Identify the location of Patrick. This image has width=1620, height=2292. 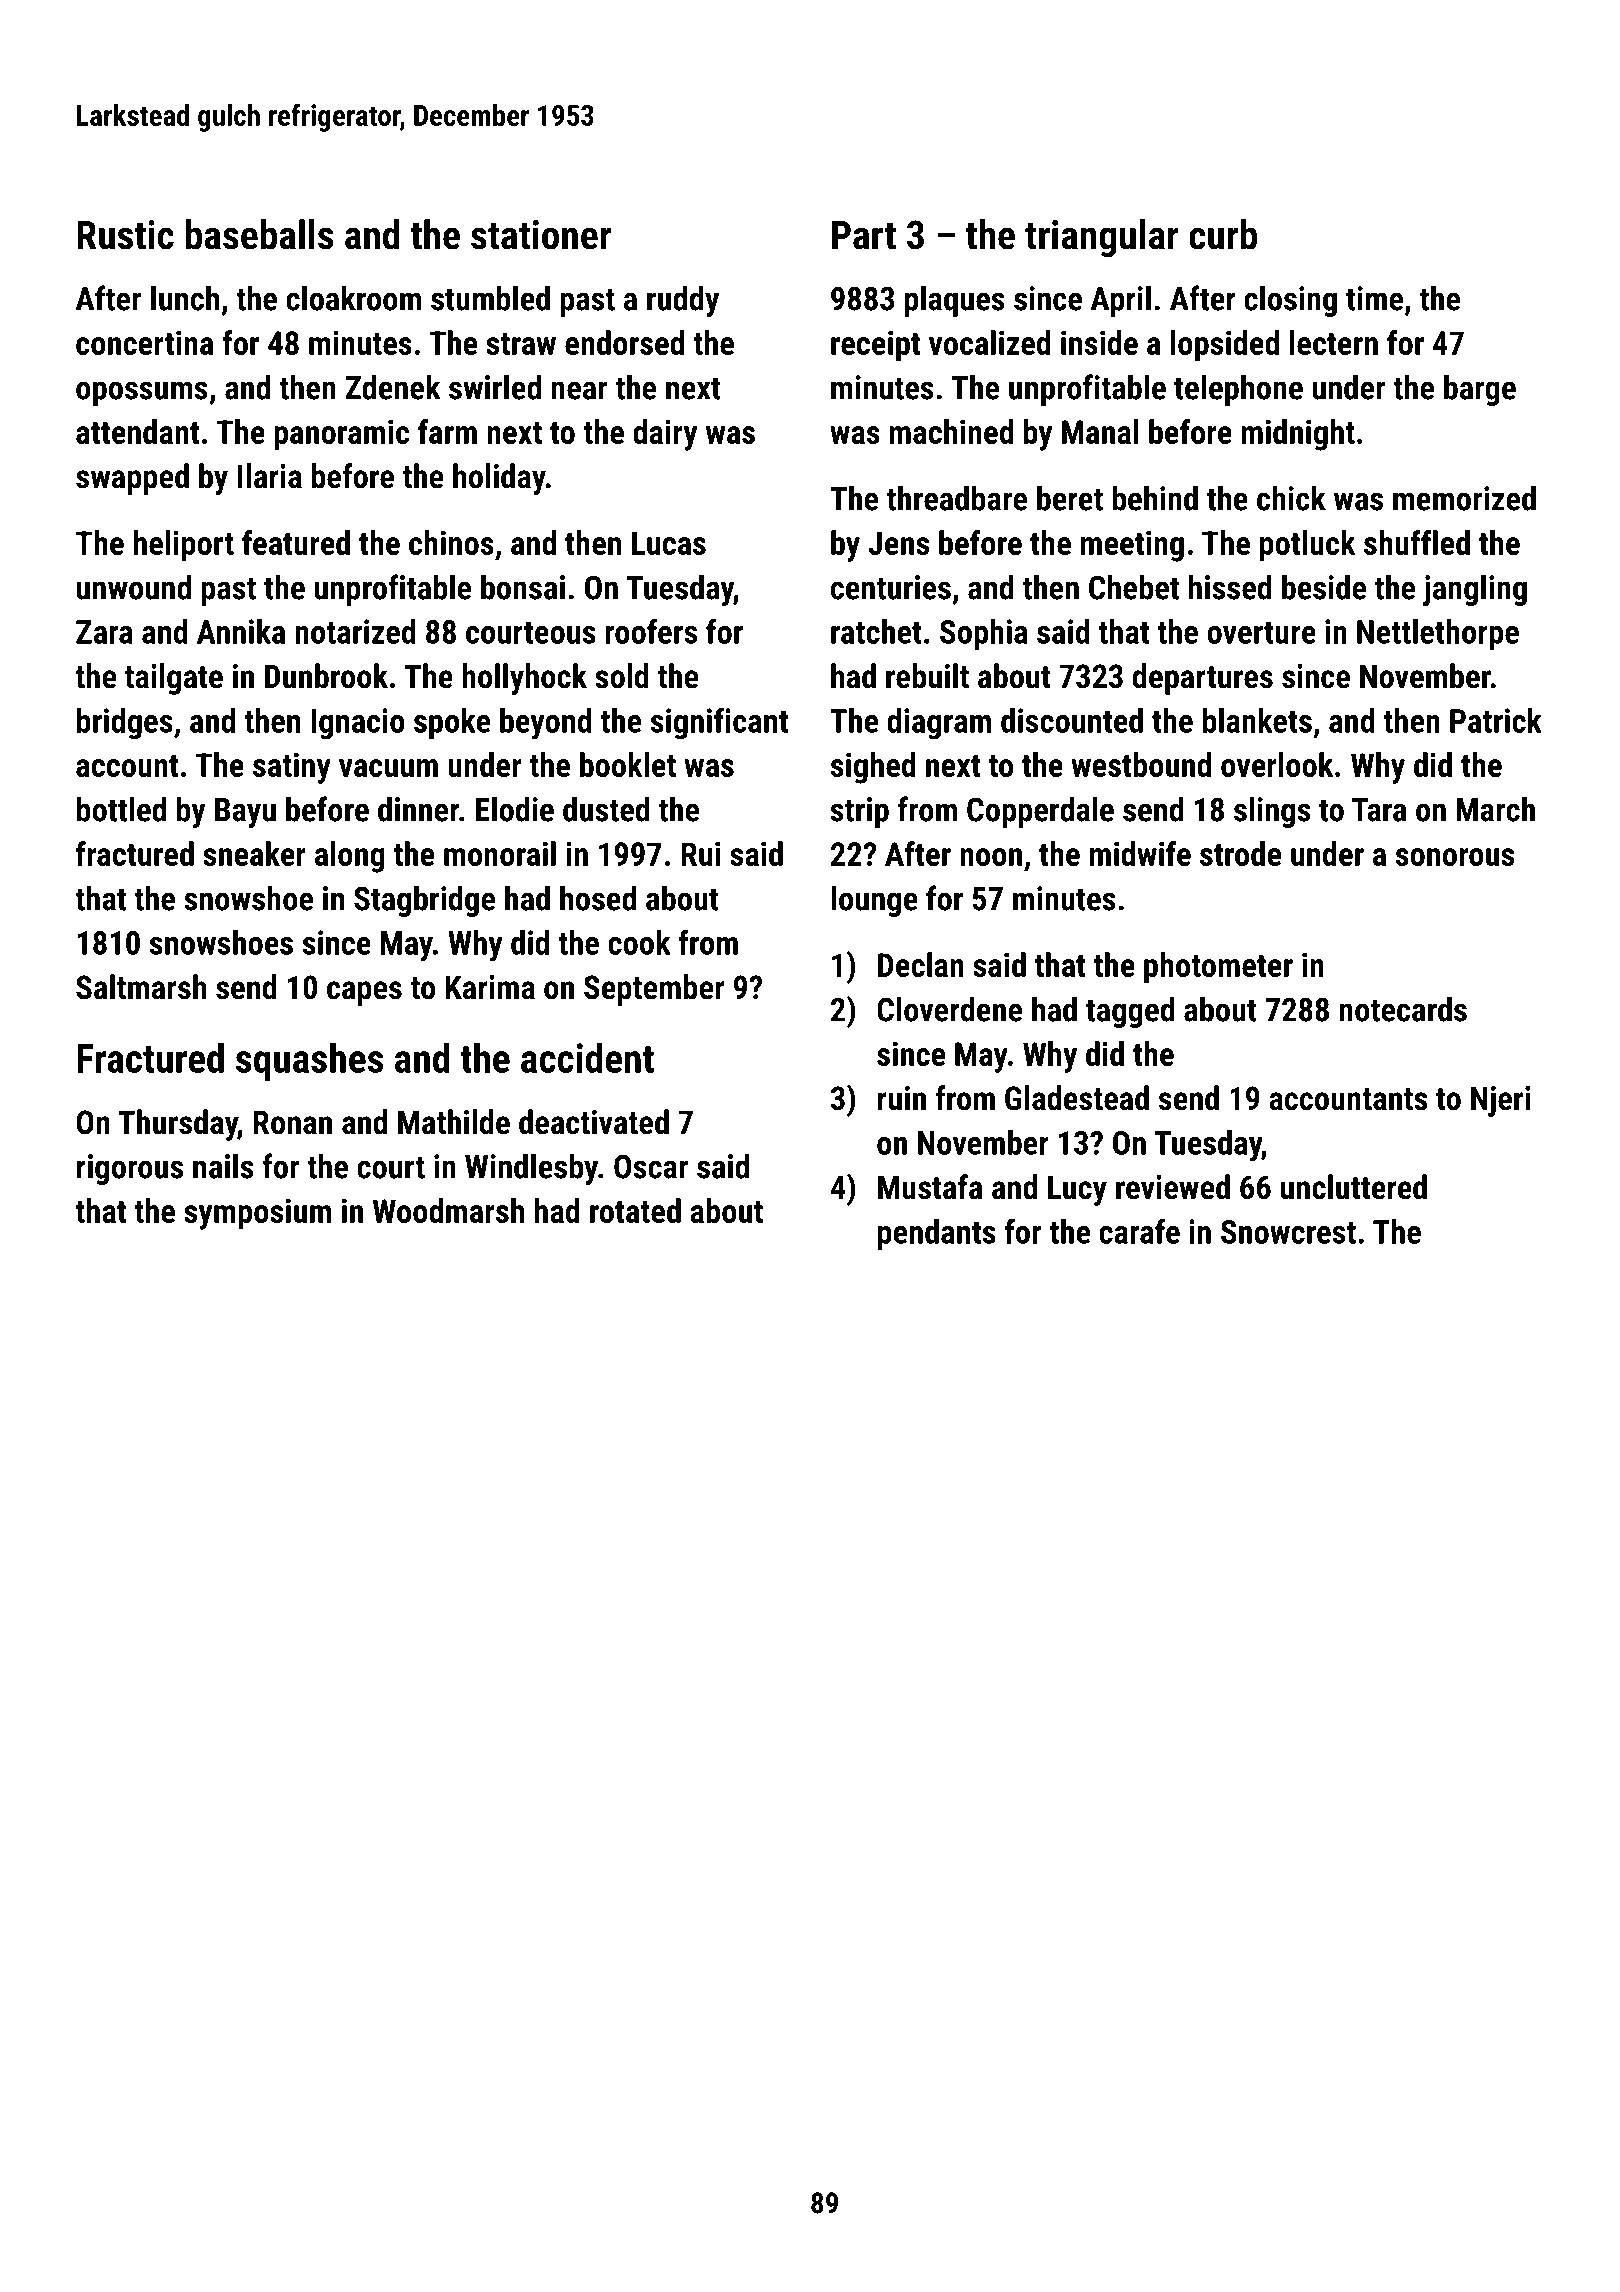
(1496, 720).
